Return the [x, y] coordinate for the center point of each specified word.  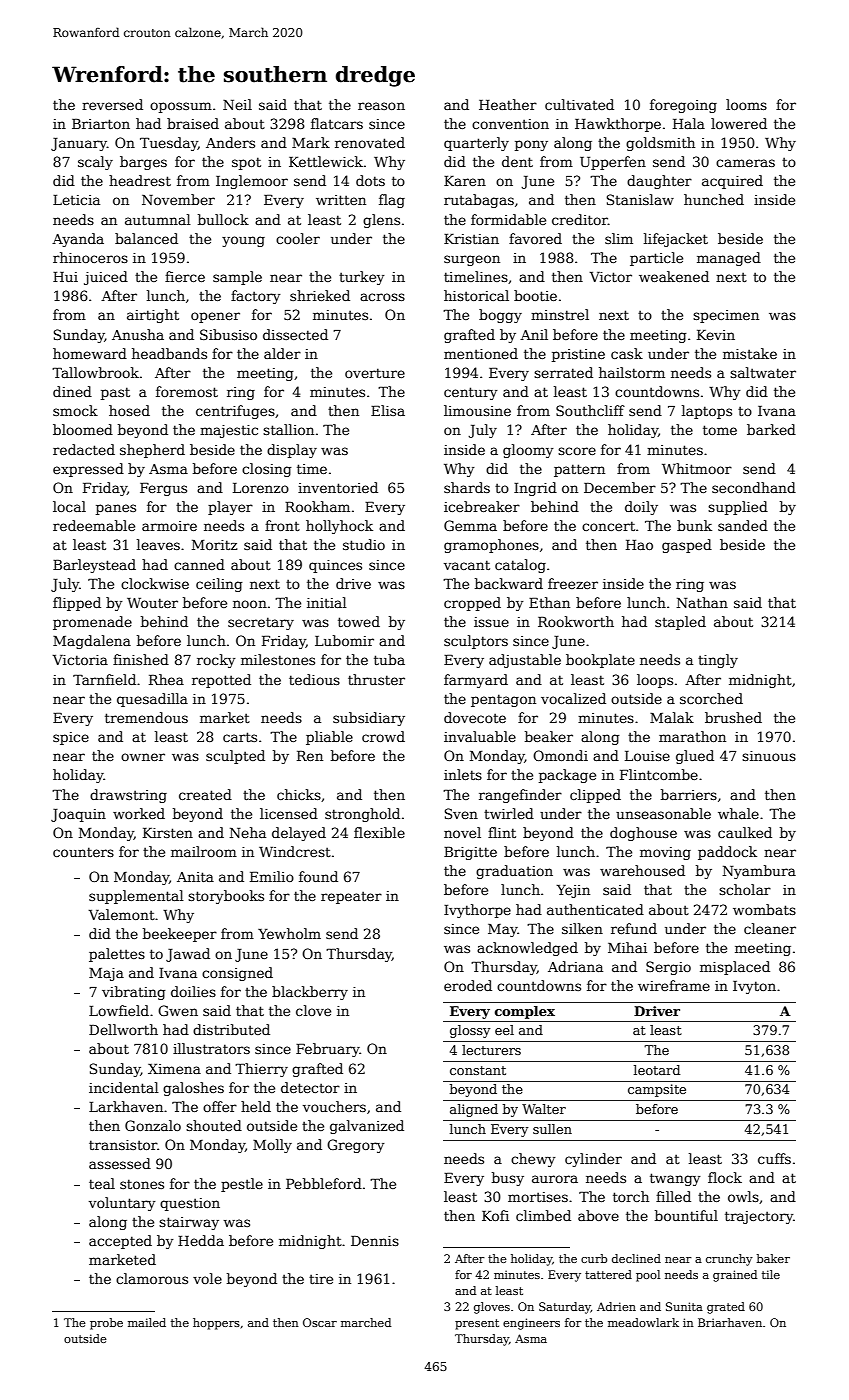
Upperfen [613, 163]
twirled [509, 813]
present [477, 1324]
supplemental [136, 897]
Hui [65, 277]
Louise [647, 756]
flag [392, 201]
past [115, 393]
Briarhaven [730, 1322]
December [620, 487]
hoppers [216, 1324]
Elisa [388, 410]
